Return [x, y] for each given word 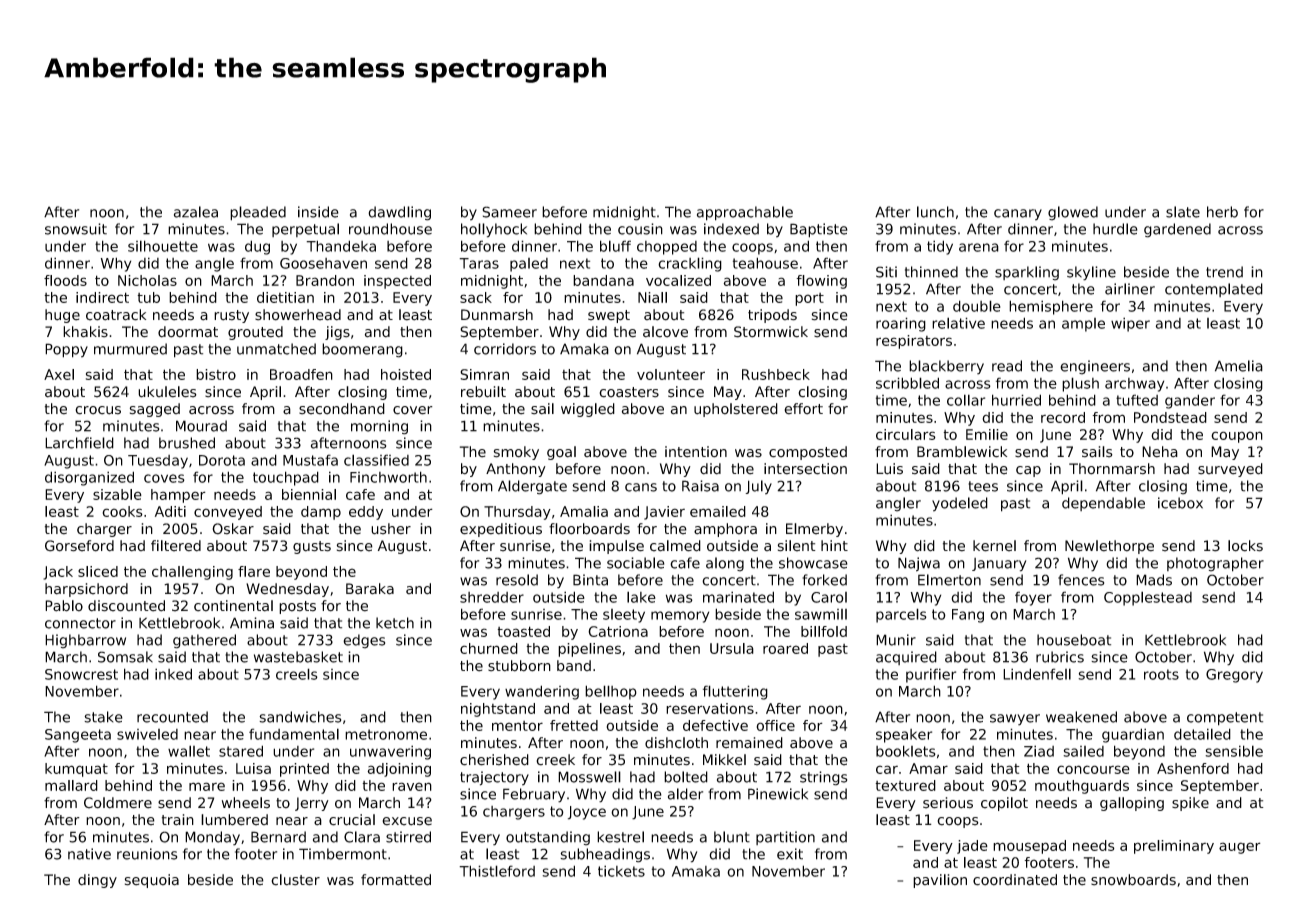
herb [1222, 212]
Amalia [584, 511]
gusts [312, 547]
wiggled [588, 410]
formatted [396, 880]
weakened [1081, 717]
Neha [1160, 452]
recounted [172, 717]
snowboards [1133, 880]
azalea [196, 212]
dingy [97, 881]
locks [1245, 546]
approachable [745, 213]
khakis [85, 332]
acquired [906, 658]
